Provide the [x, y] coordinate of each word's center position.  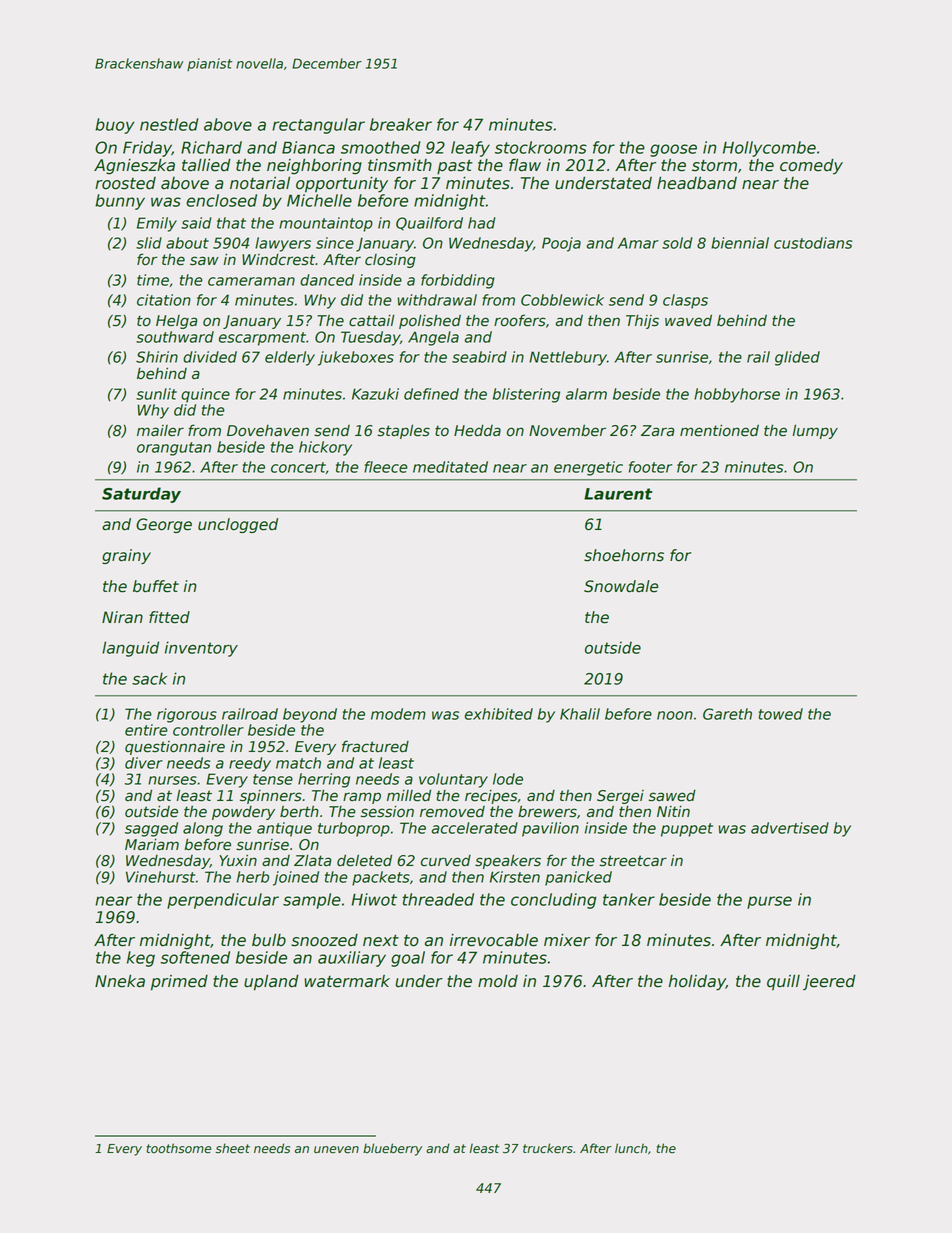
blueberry [392, 1149]
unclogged [238, 525]
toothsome [179, 1148]
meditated [450, 467]
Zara [657, 431]
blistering [526, 395]
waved [688, 320]
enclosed [221, 200]
